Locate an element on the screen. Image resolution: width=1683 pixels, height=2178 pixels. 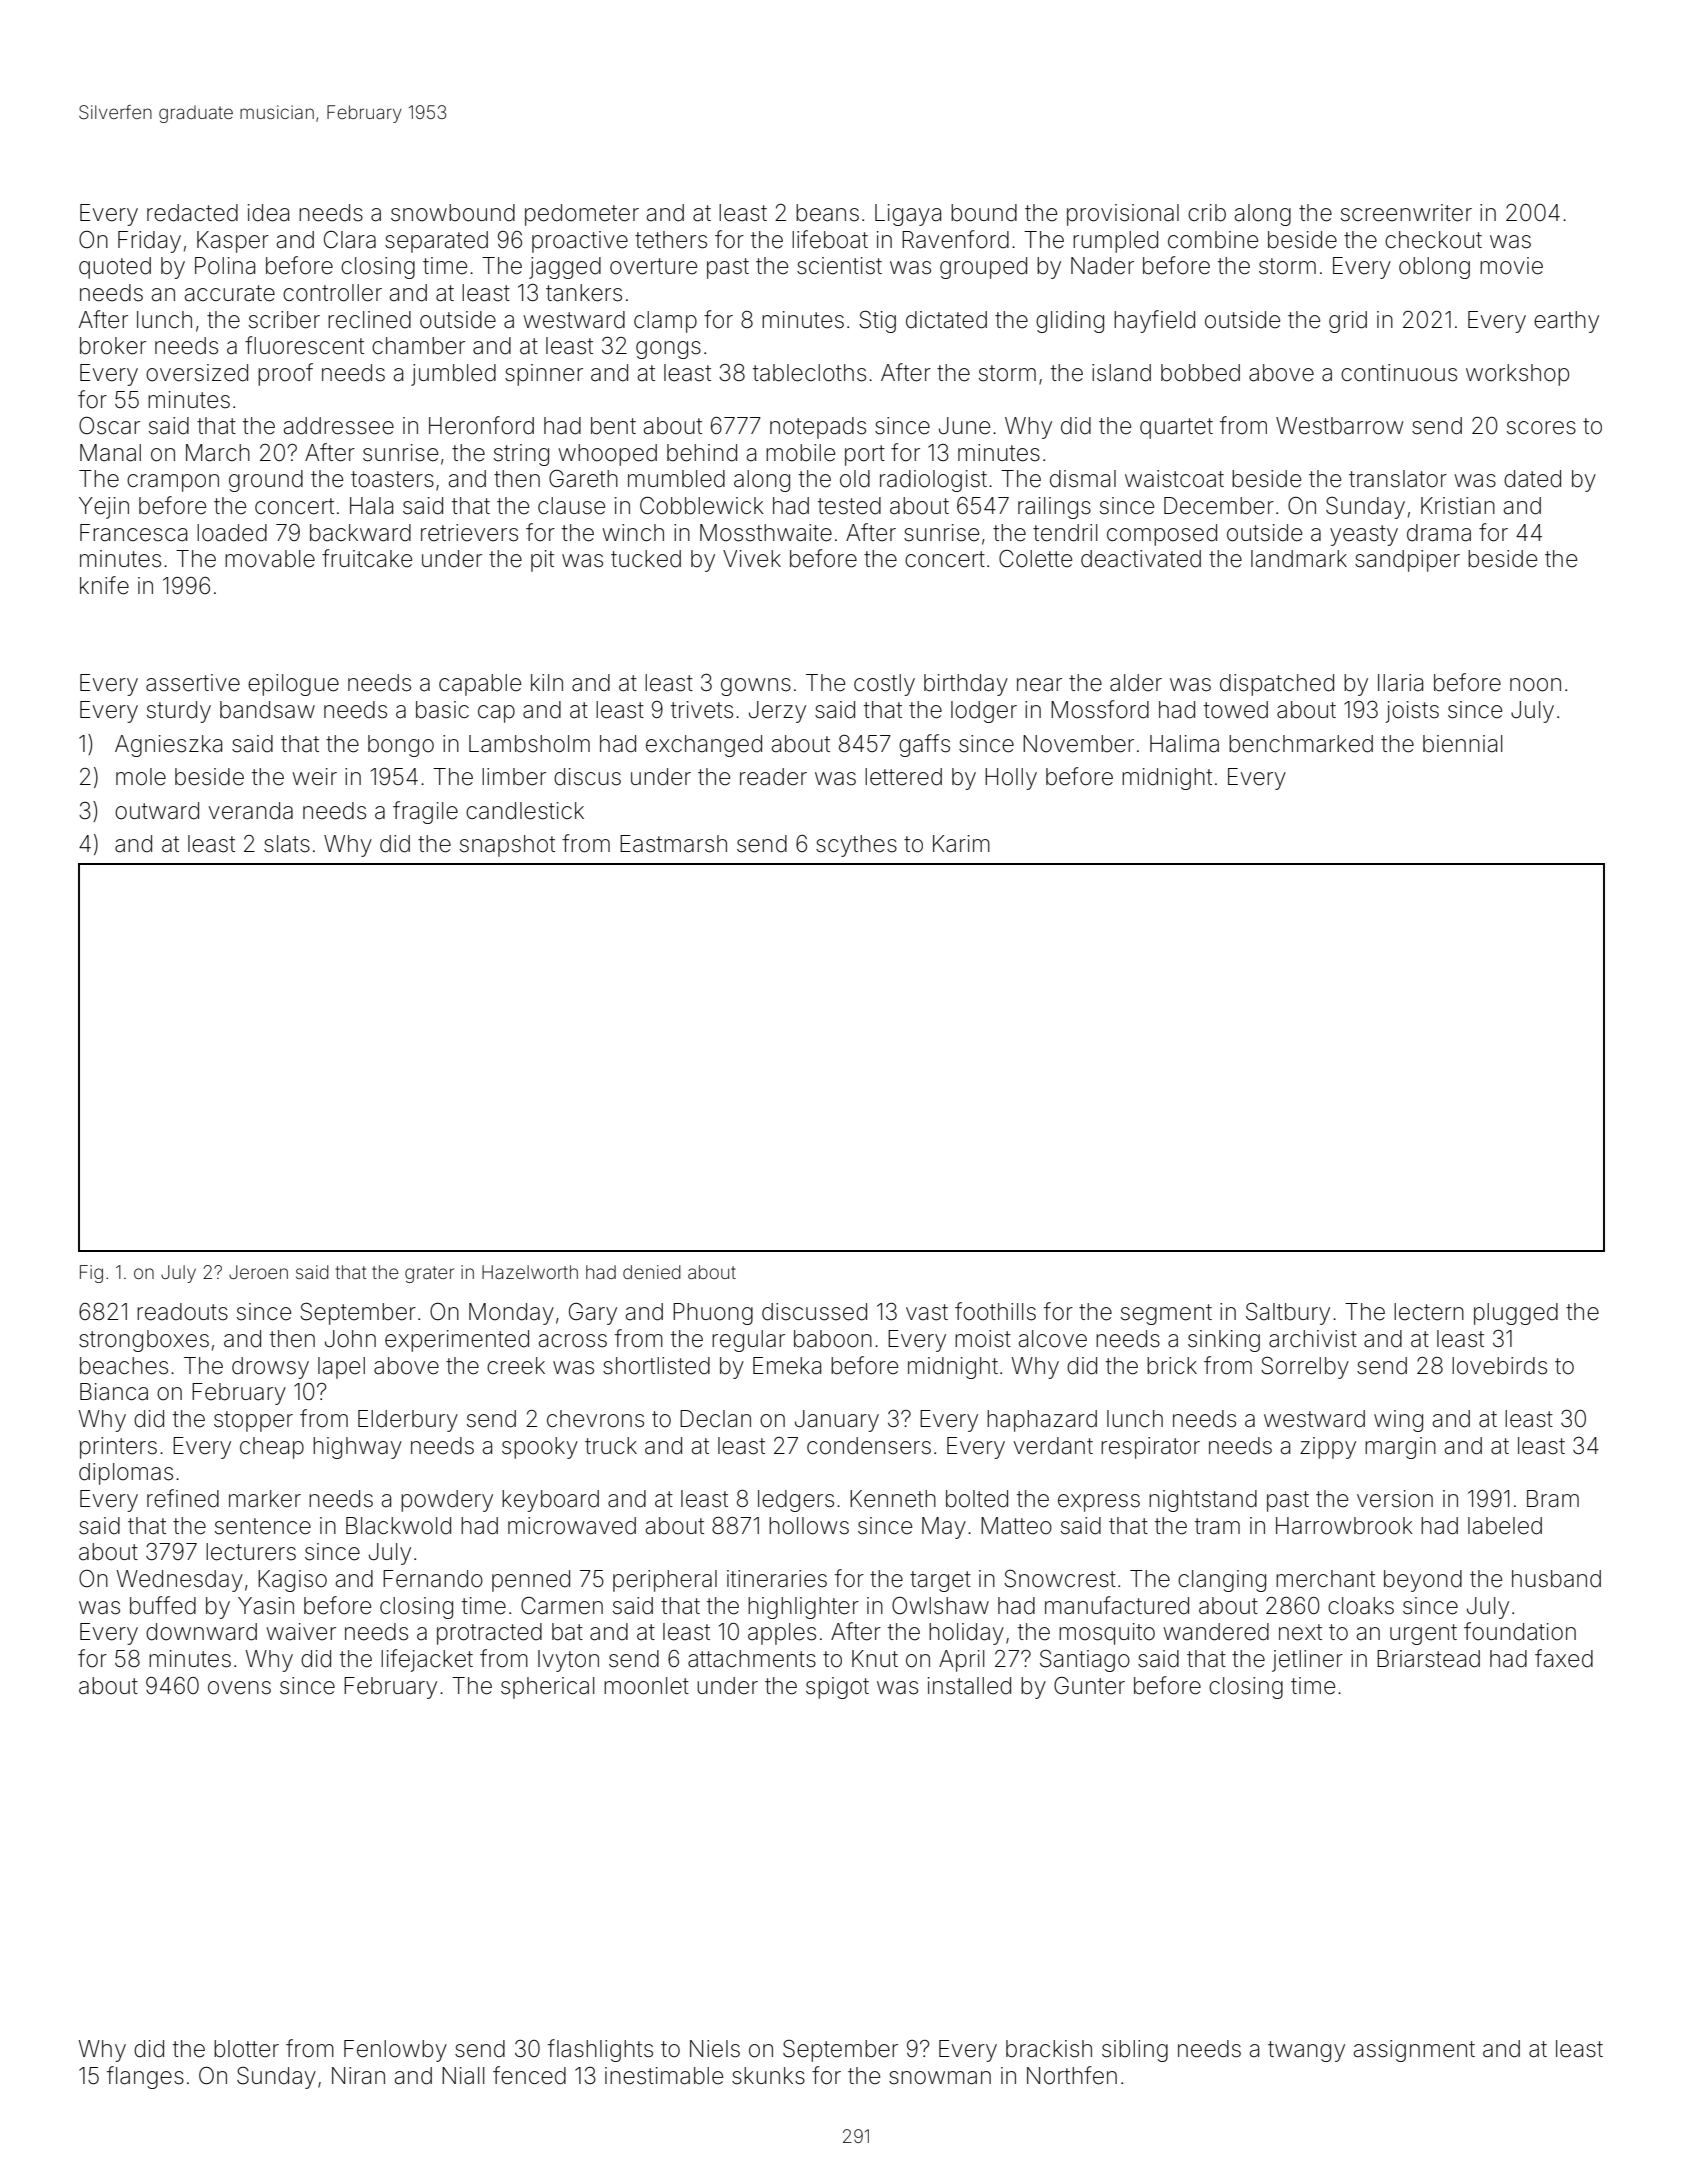
fragile is located at coordinates (425, 812).
